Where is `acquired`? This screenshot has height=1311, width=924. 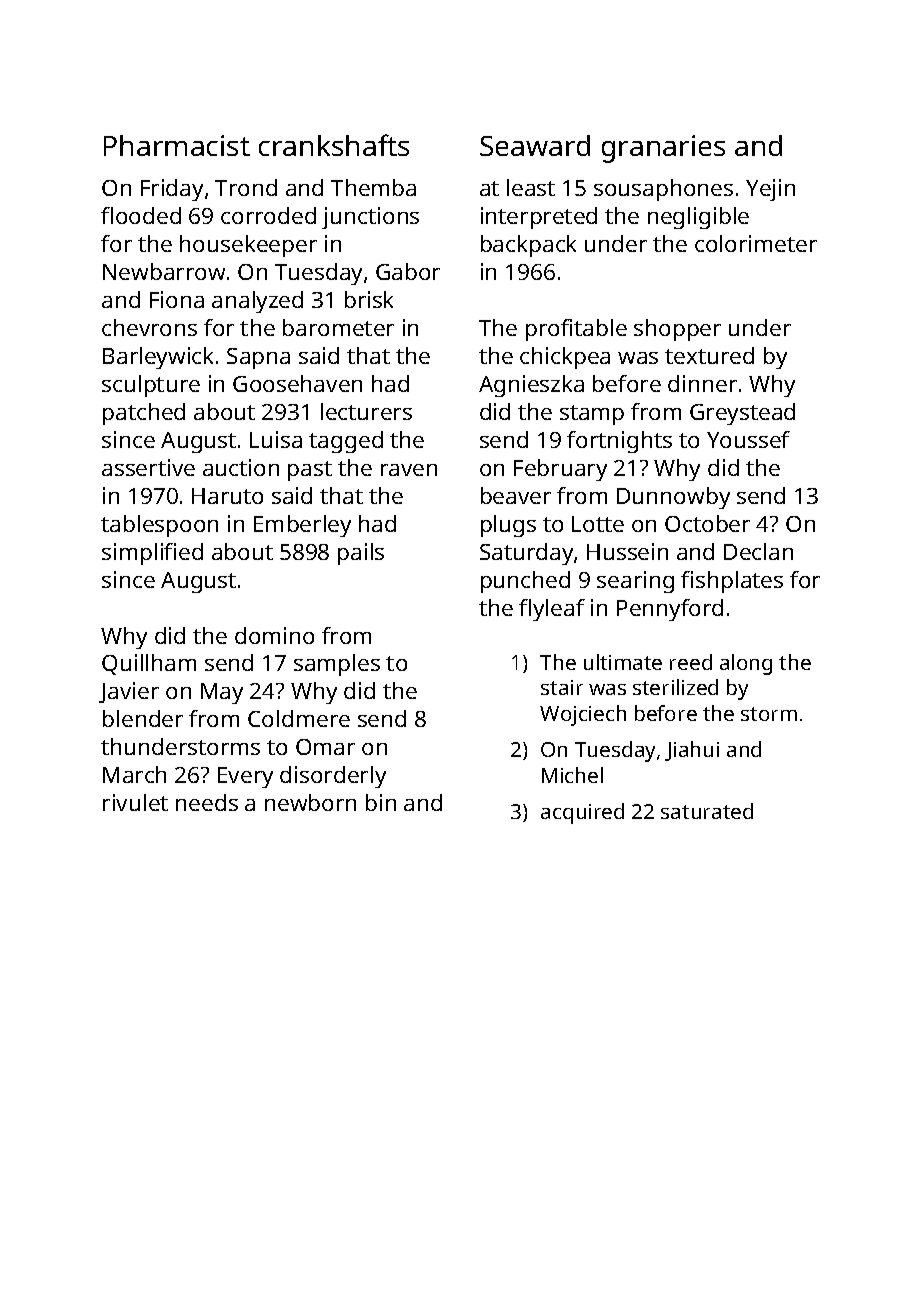
acquired is located at coordinates (582, 813).
